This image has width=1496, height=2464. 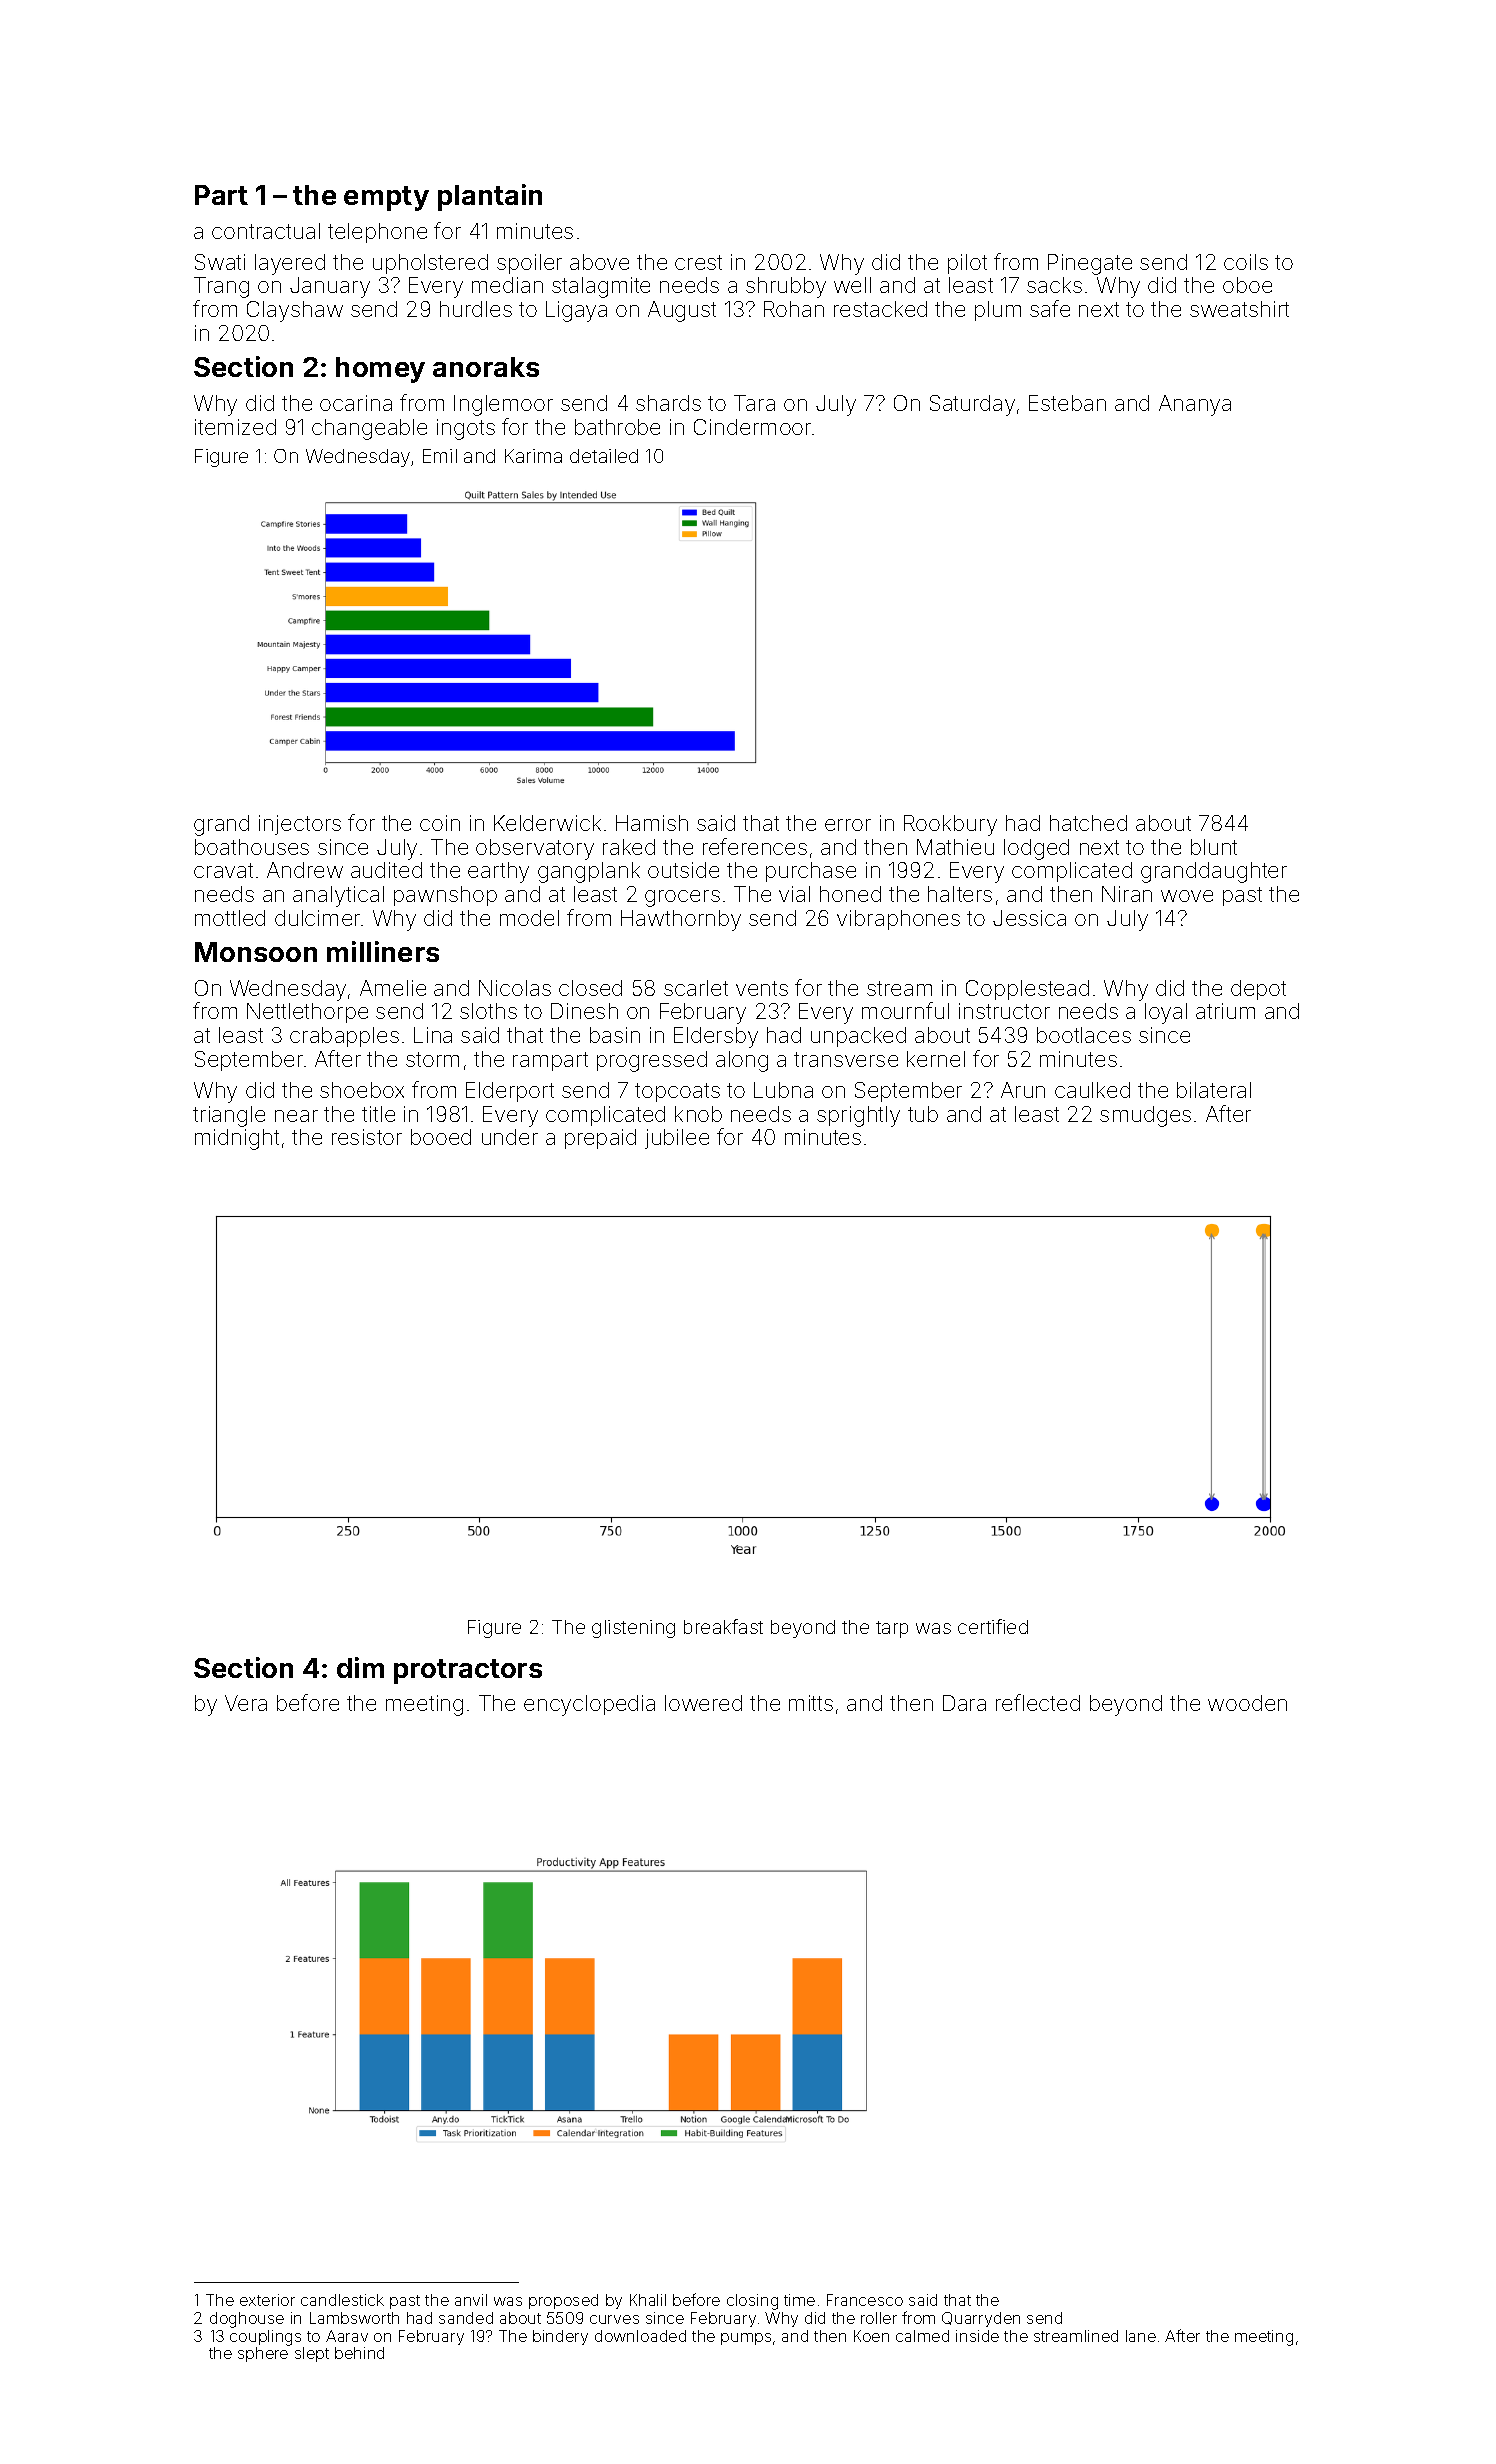 I want to click on Cindermoor, so click(x=752, y=427).
